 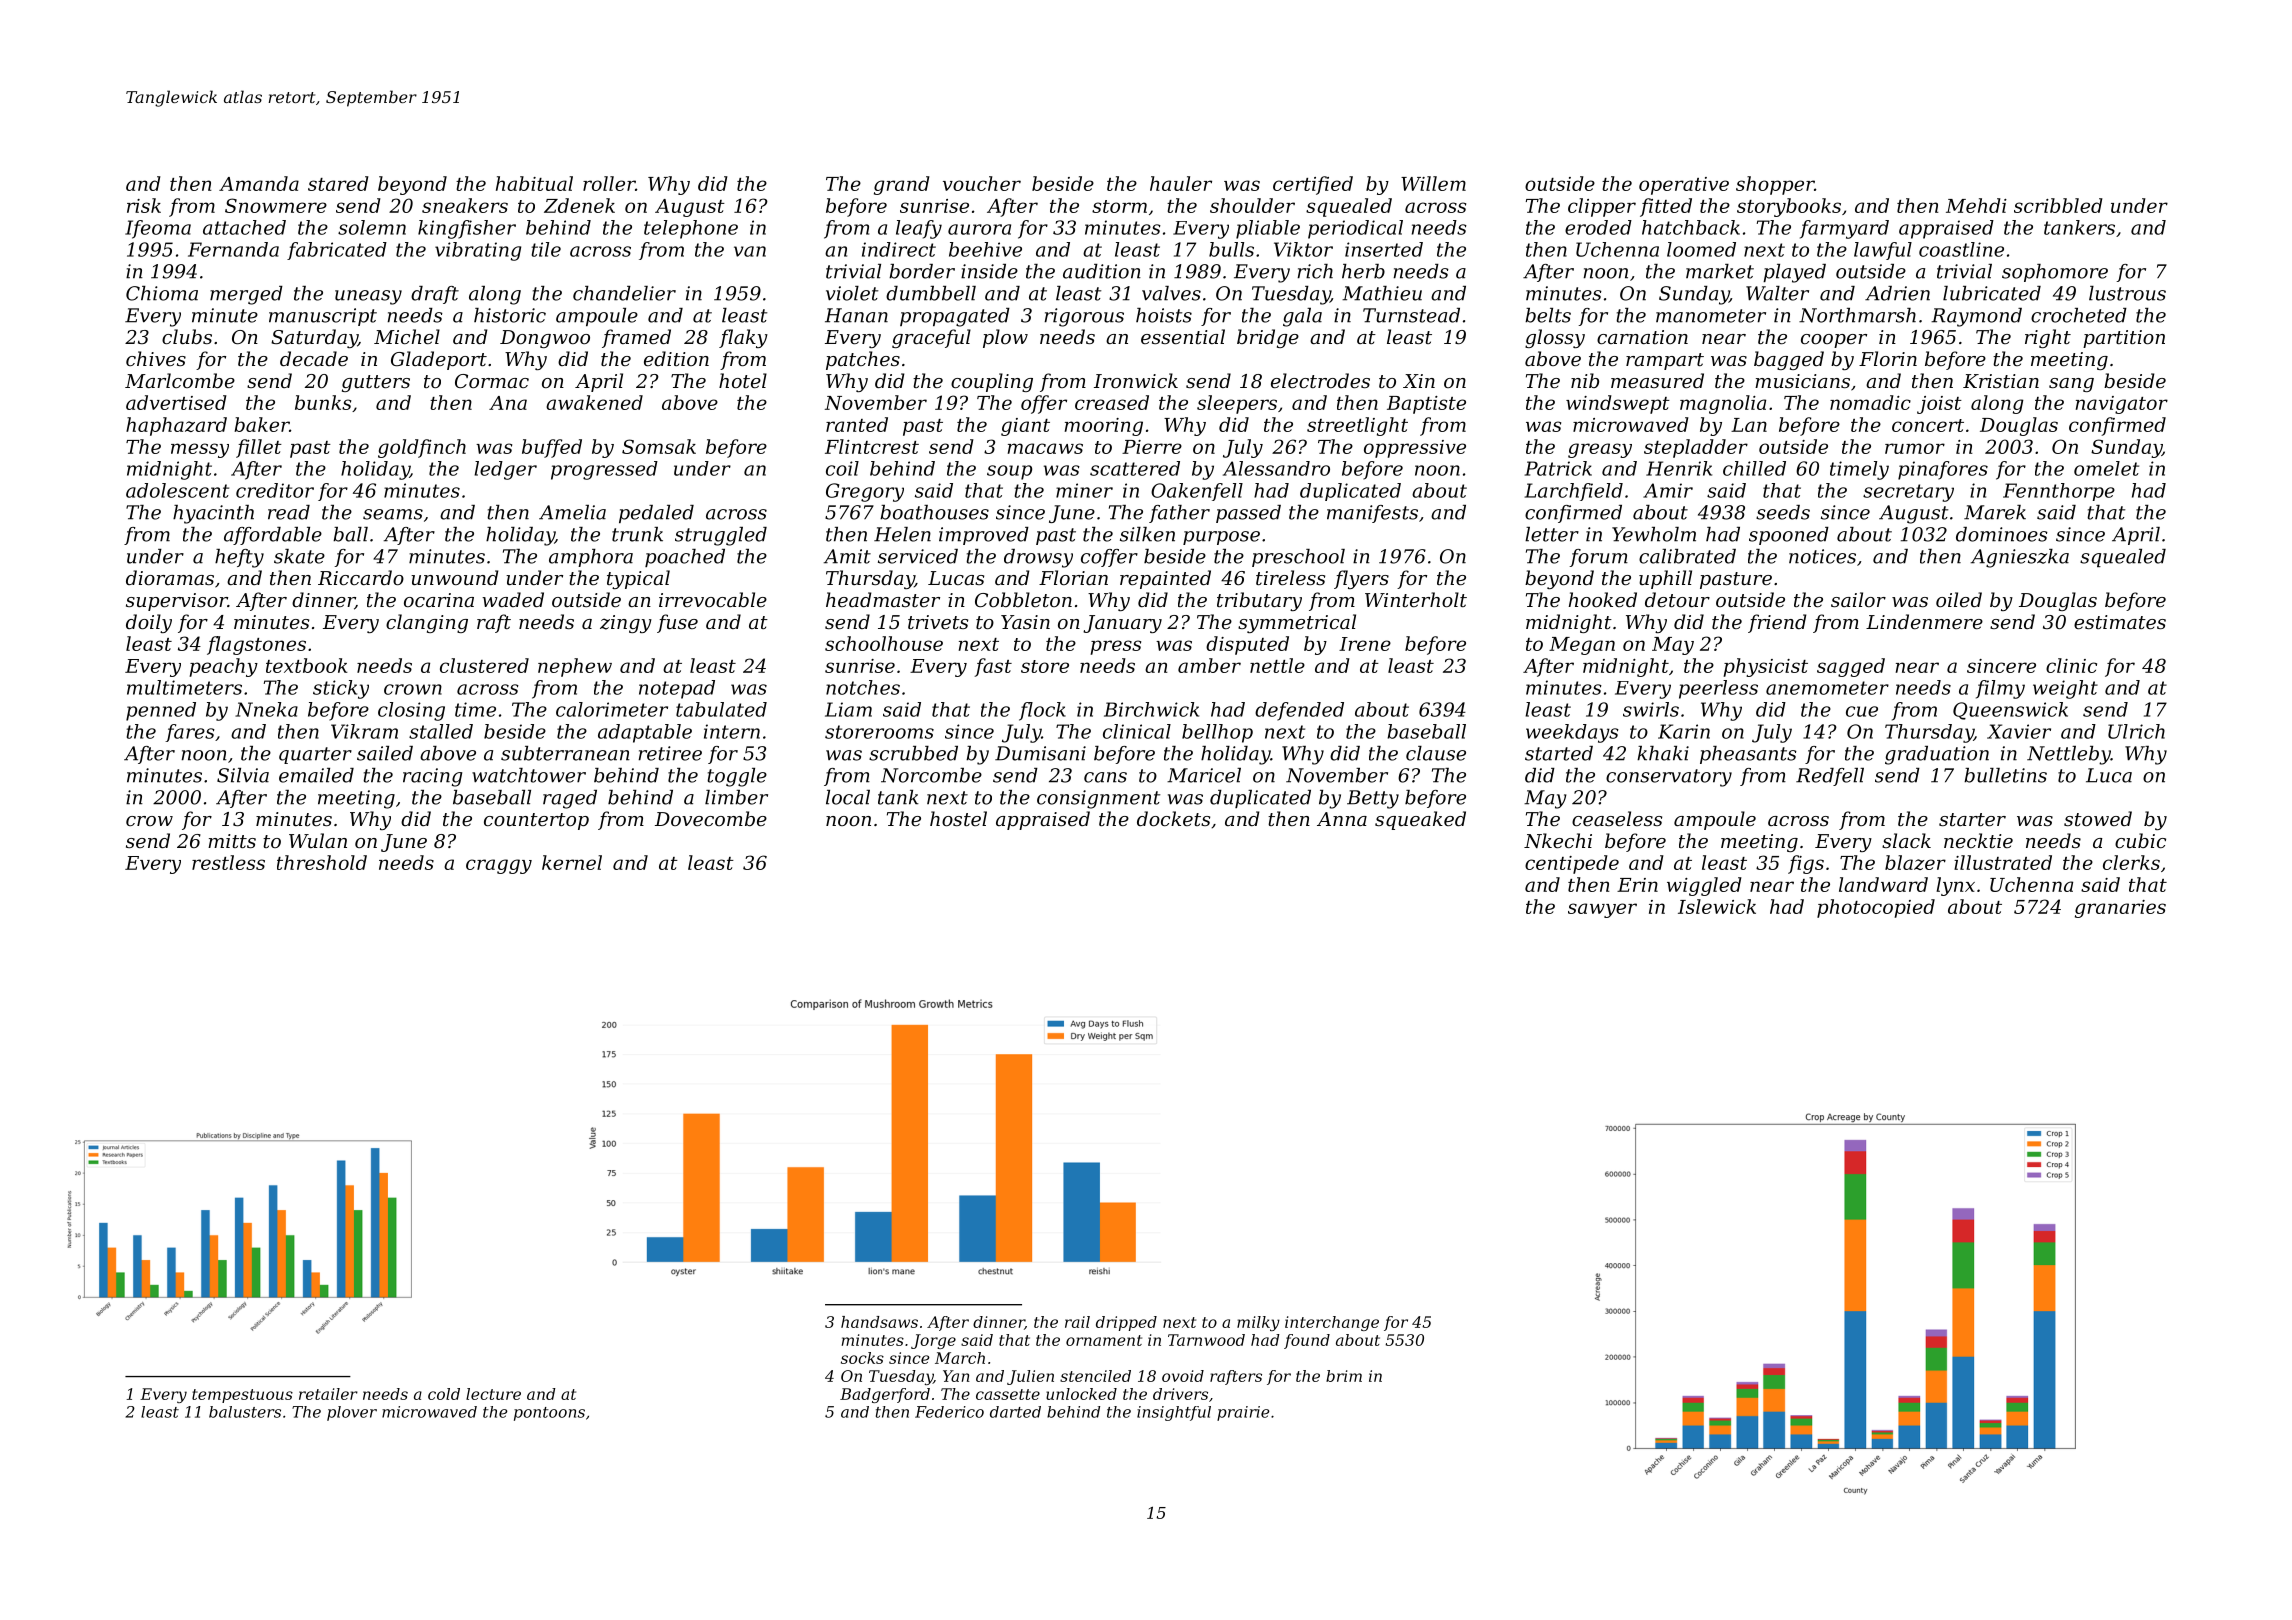 What do you see at coordinates (2058, 205) in the image?
I see `scribbled` at bounding box center [2058, 205].
